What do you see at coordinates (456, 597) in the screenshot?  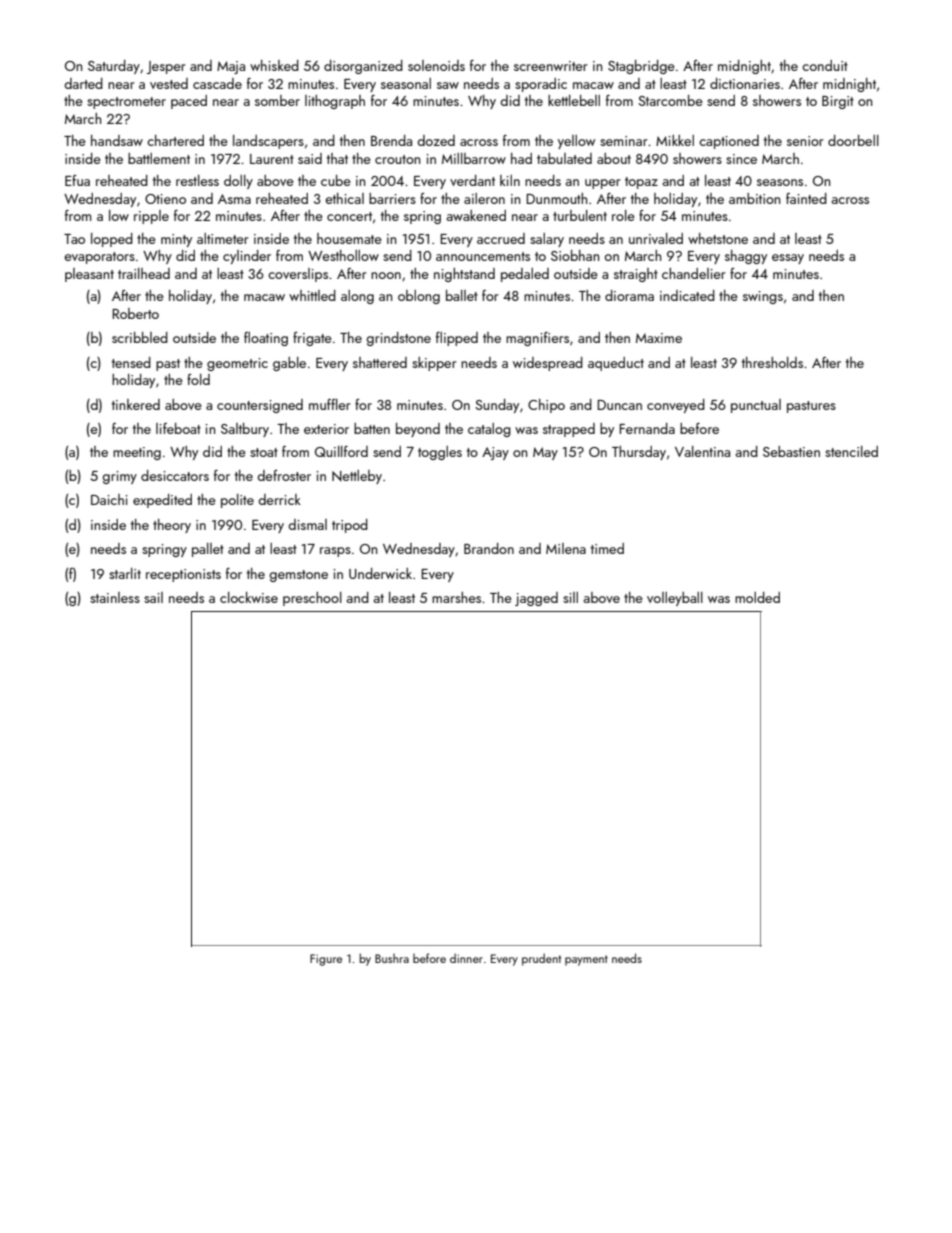 I see `marshes` at bounding box center [456, 597].
